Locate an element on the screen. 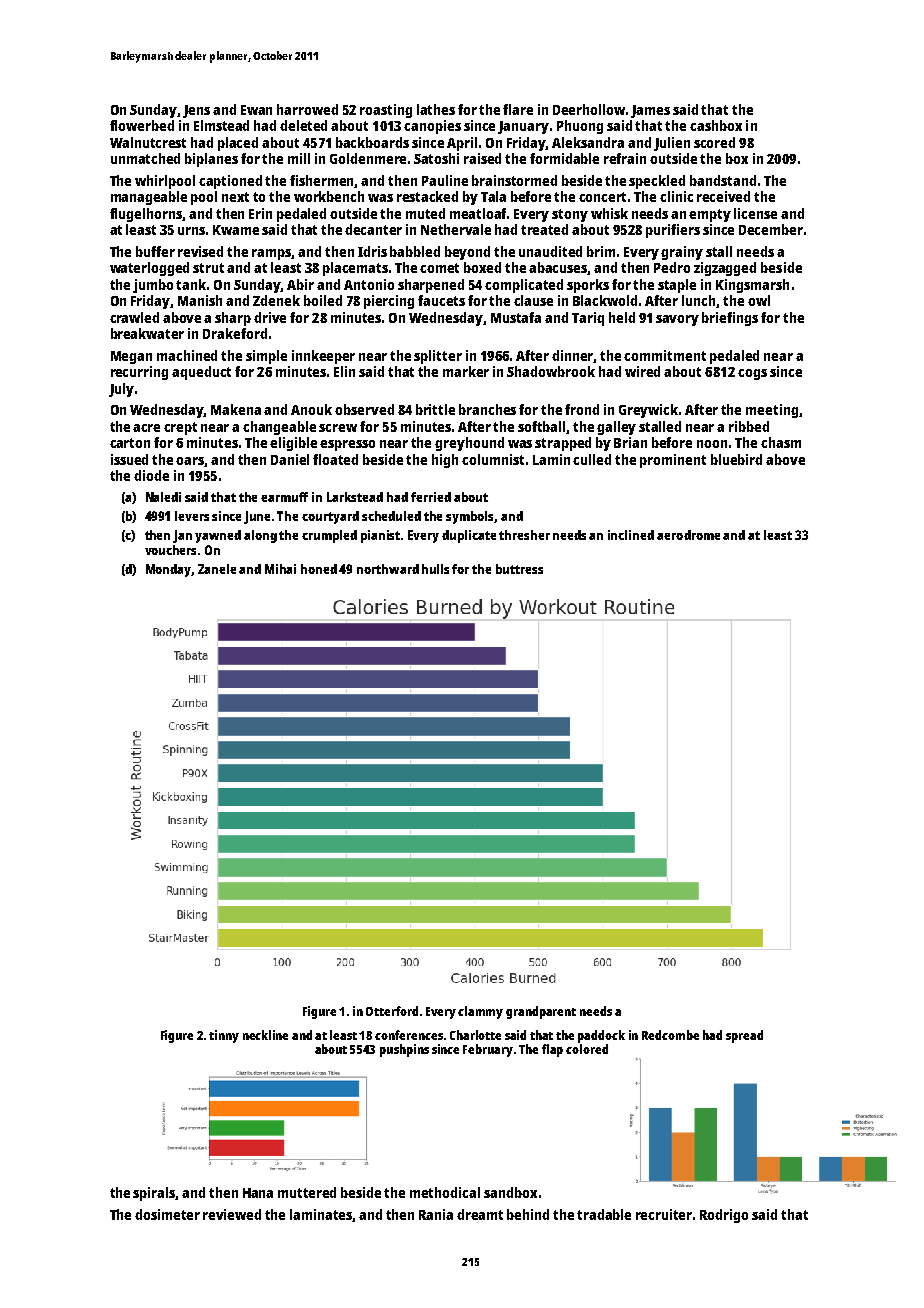 The height and width of the screenshot is (1308, 924). observed is located at coordinates (364, 409).
